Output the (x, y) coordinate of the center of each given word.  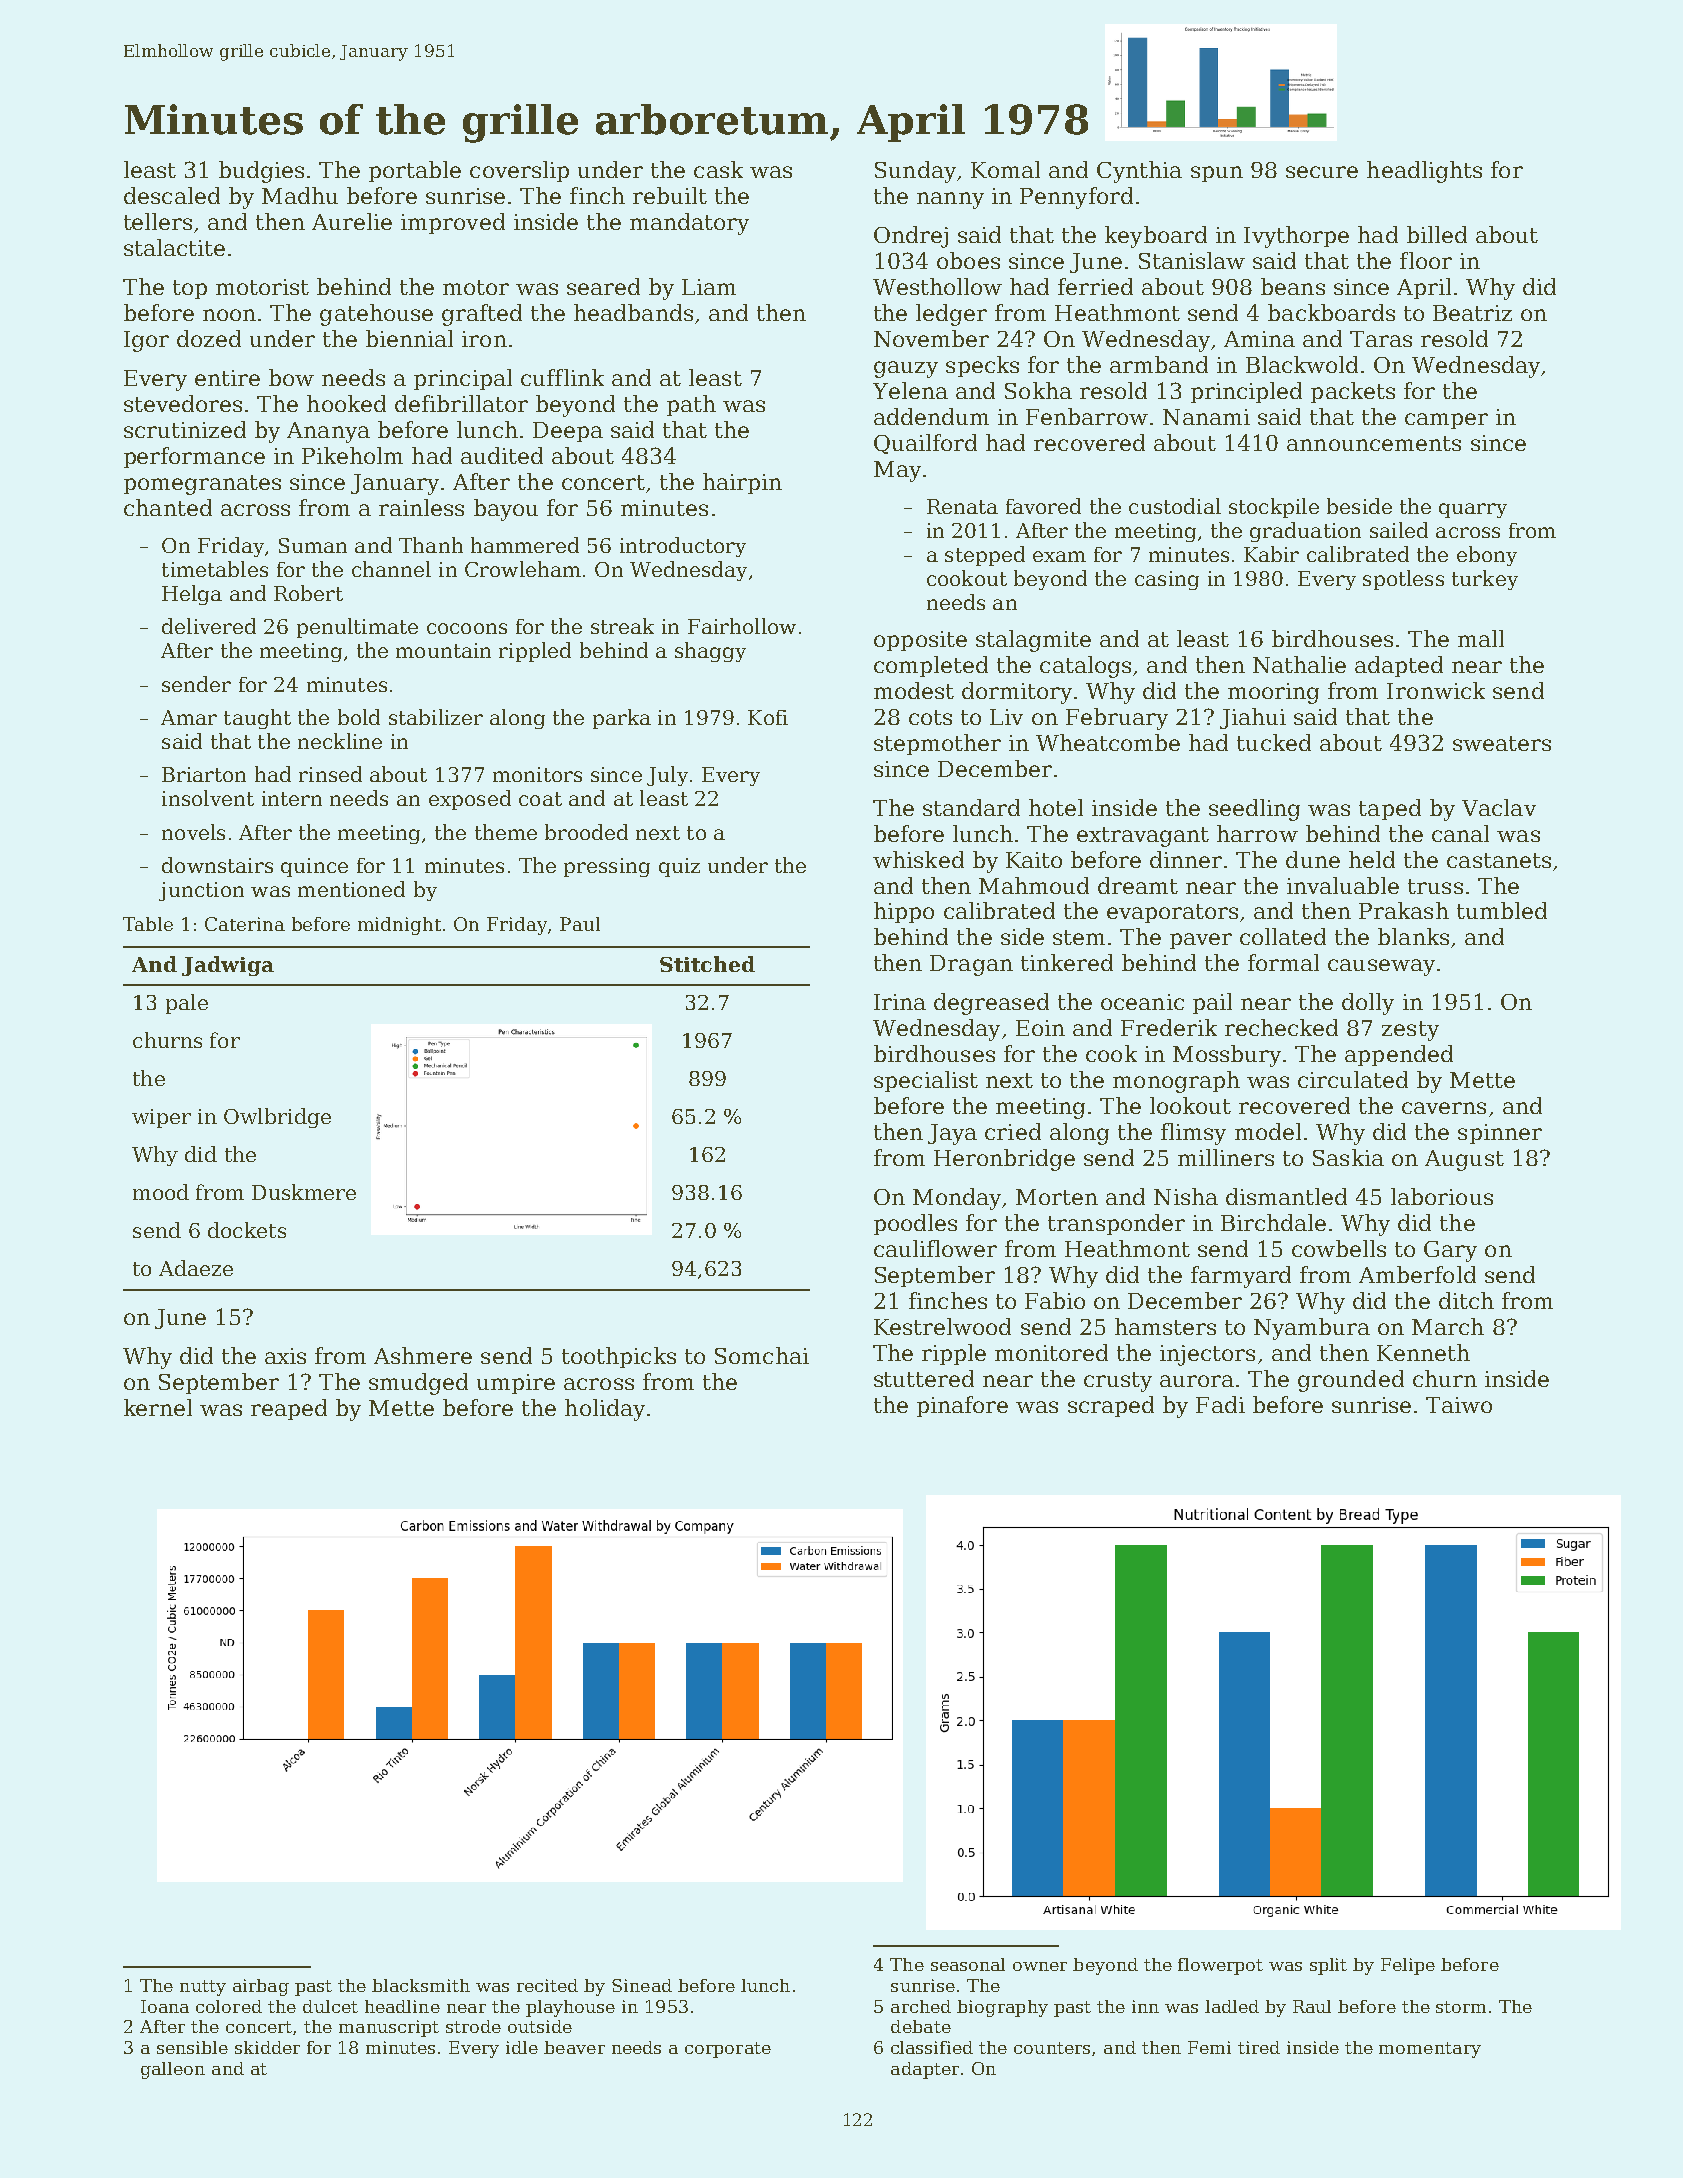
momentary (1430, 2050)
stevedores (183, 403)
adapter (925, 2070)
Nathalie (1299, 664)
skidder (267, 2047)
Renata (962, 506)
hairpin (742, 483)
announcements (1374, 443)
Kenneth (1423, 1352)
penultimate (357, 628)
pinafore (962, 1406)
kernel (158, 1407)
